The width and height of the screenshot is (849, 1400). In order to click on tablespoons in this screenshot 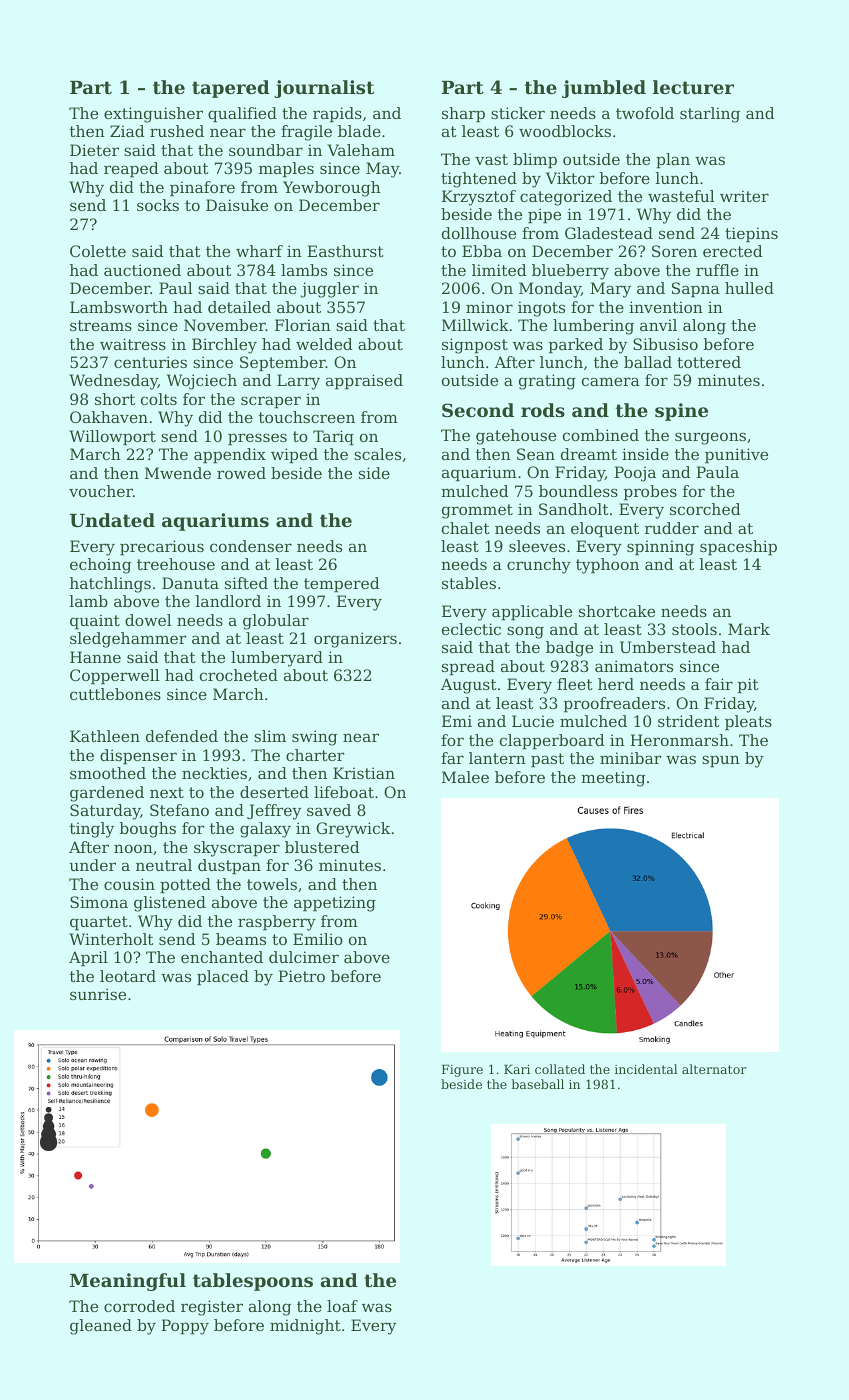, I will do `click(253, 1282)`.
